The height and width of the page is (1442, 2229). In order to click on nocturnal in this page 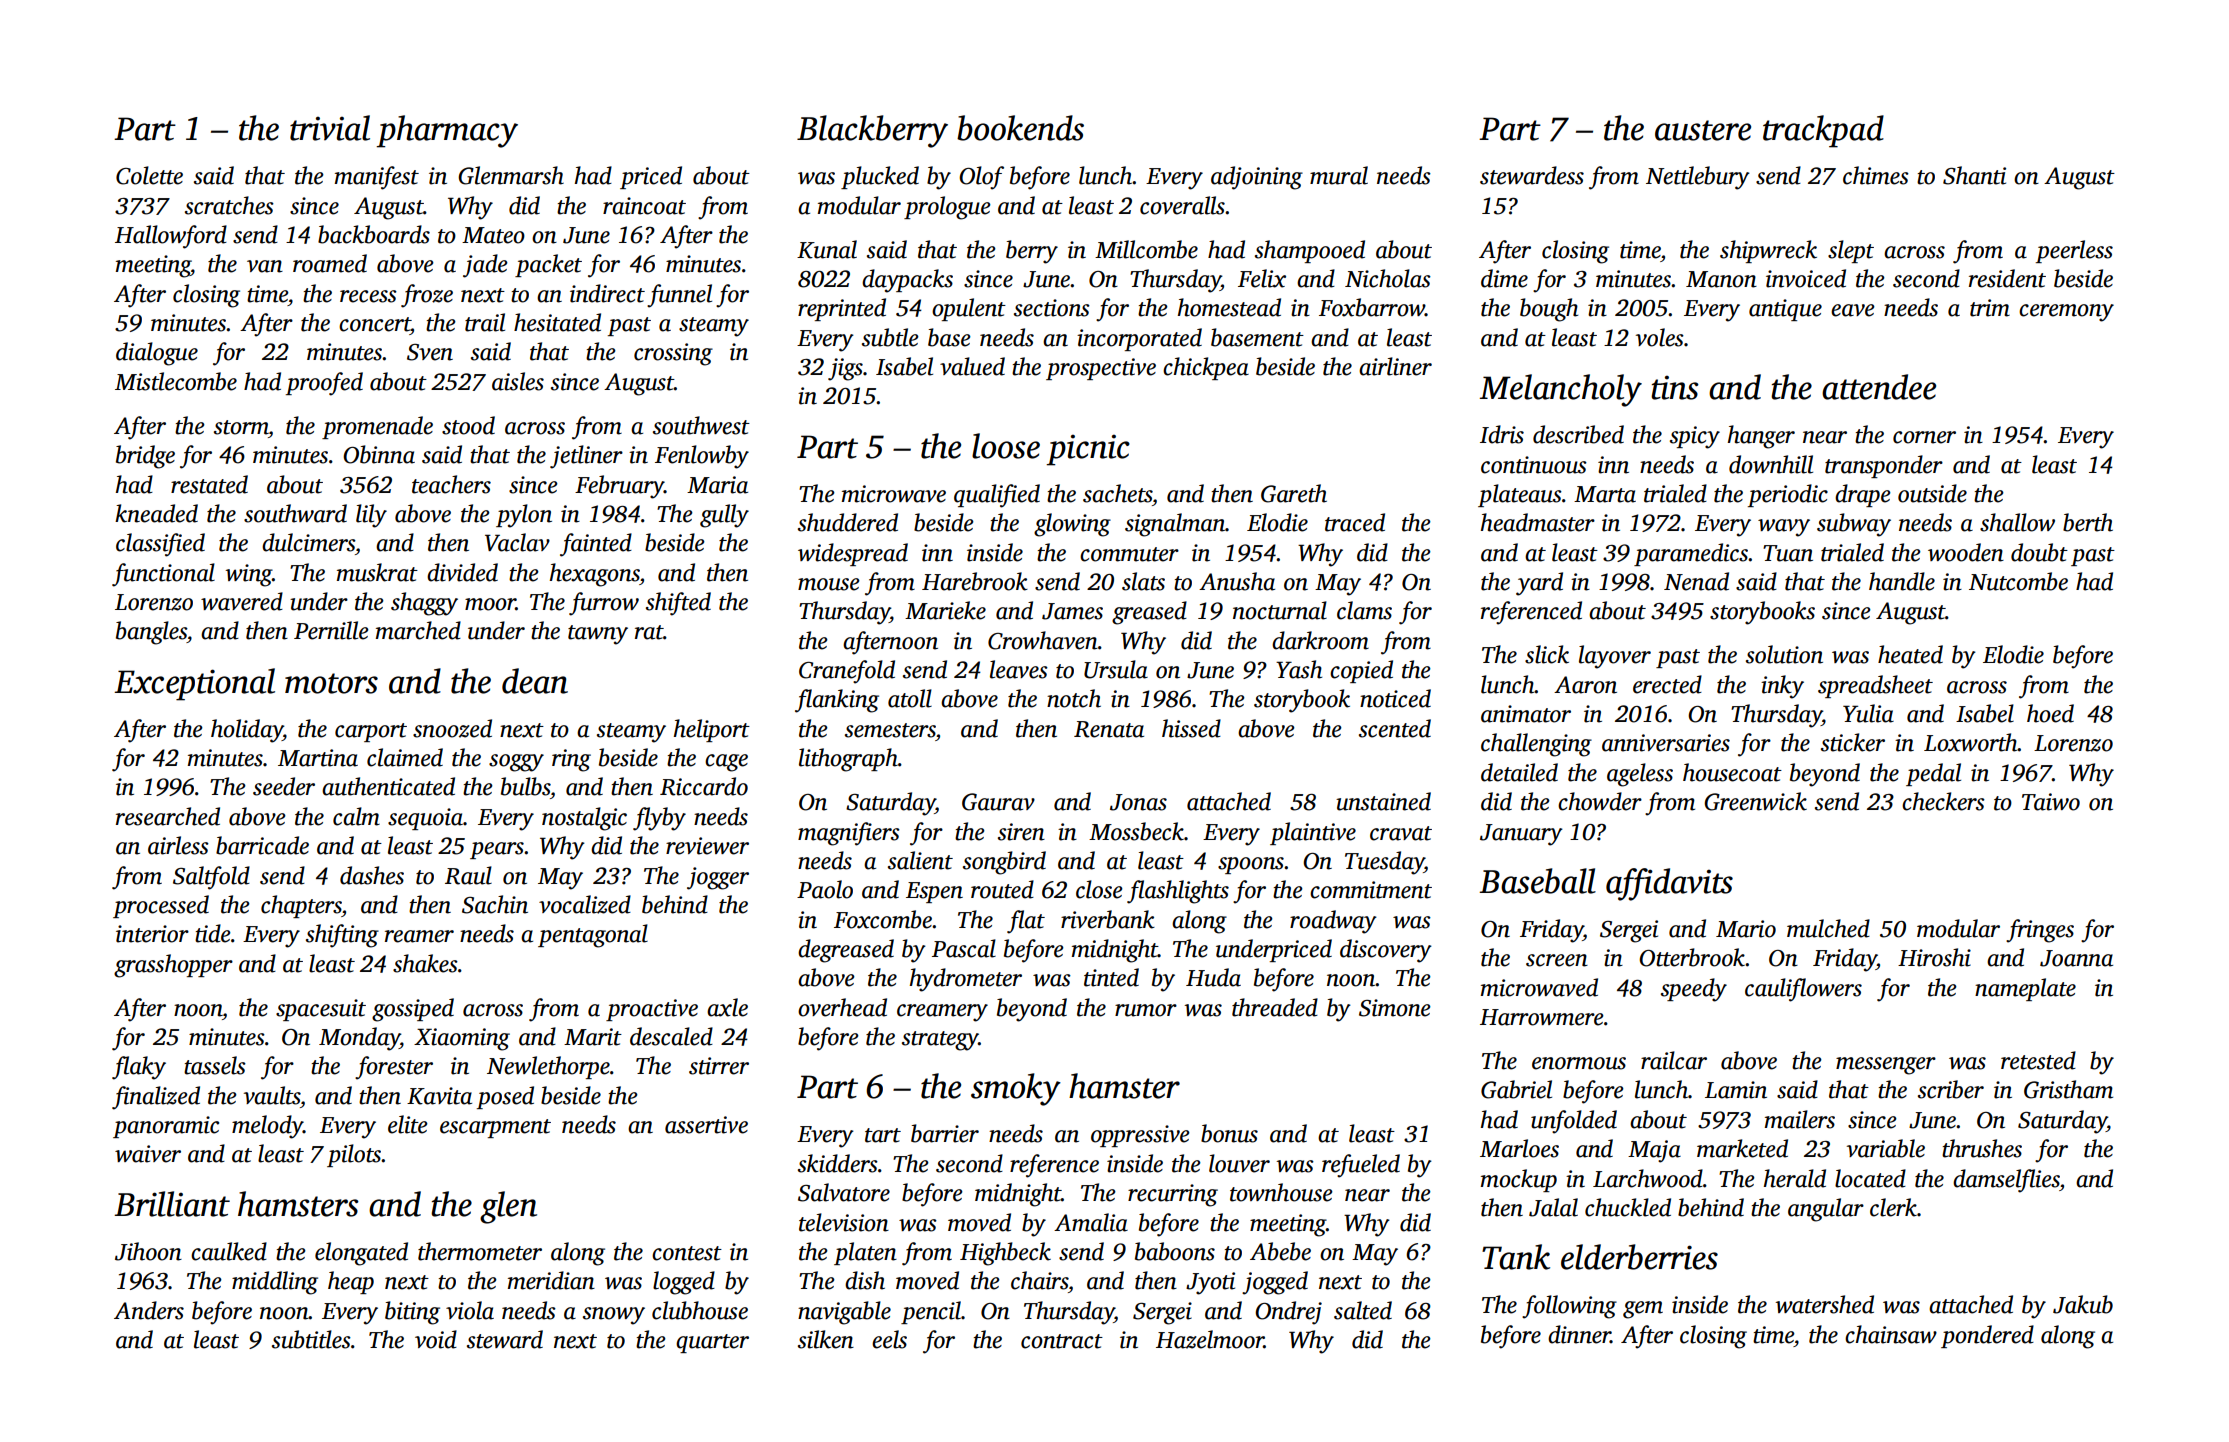, I will do `click(1280, 610)`.
